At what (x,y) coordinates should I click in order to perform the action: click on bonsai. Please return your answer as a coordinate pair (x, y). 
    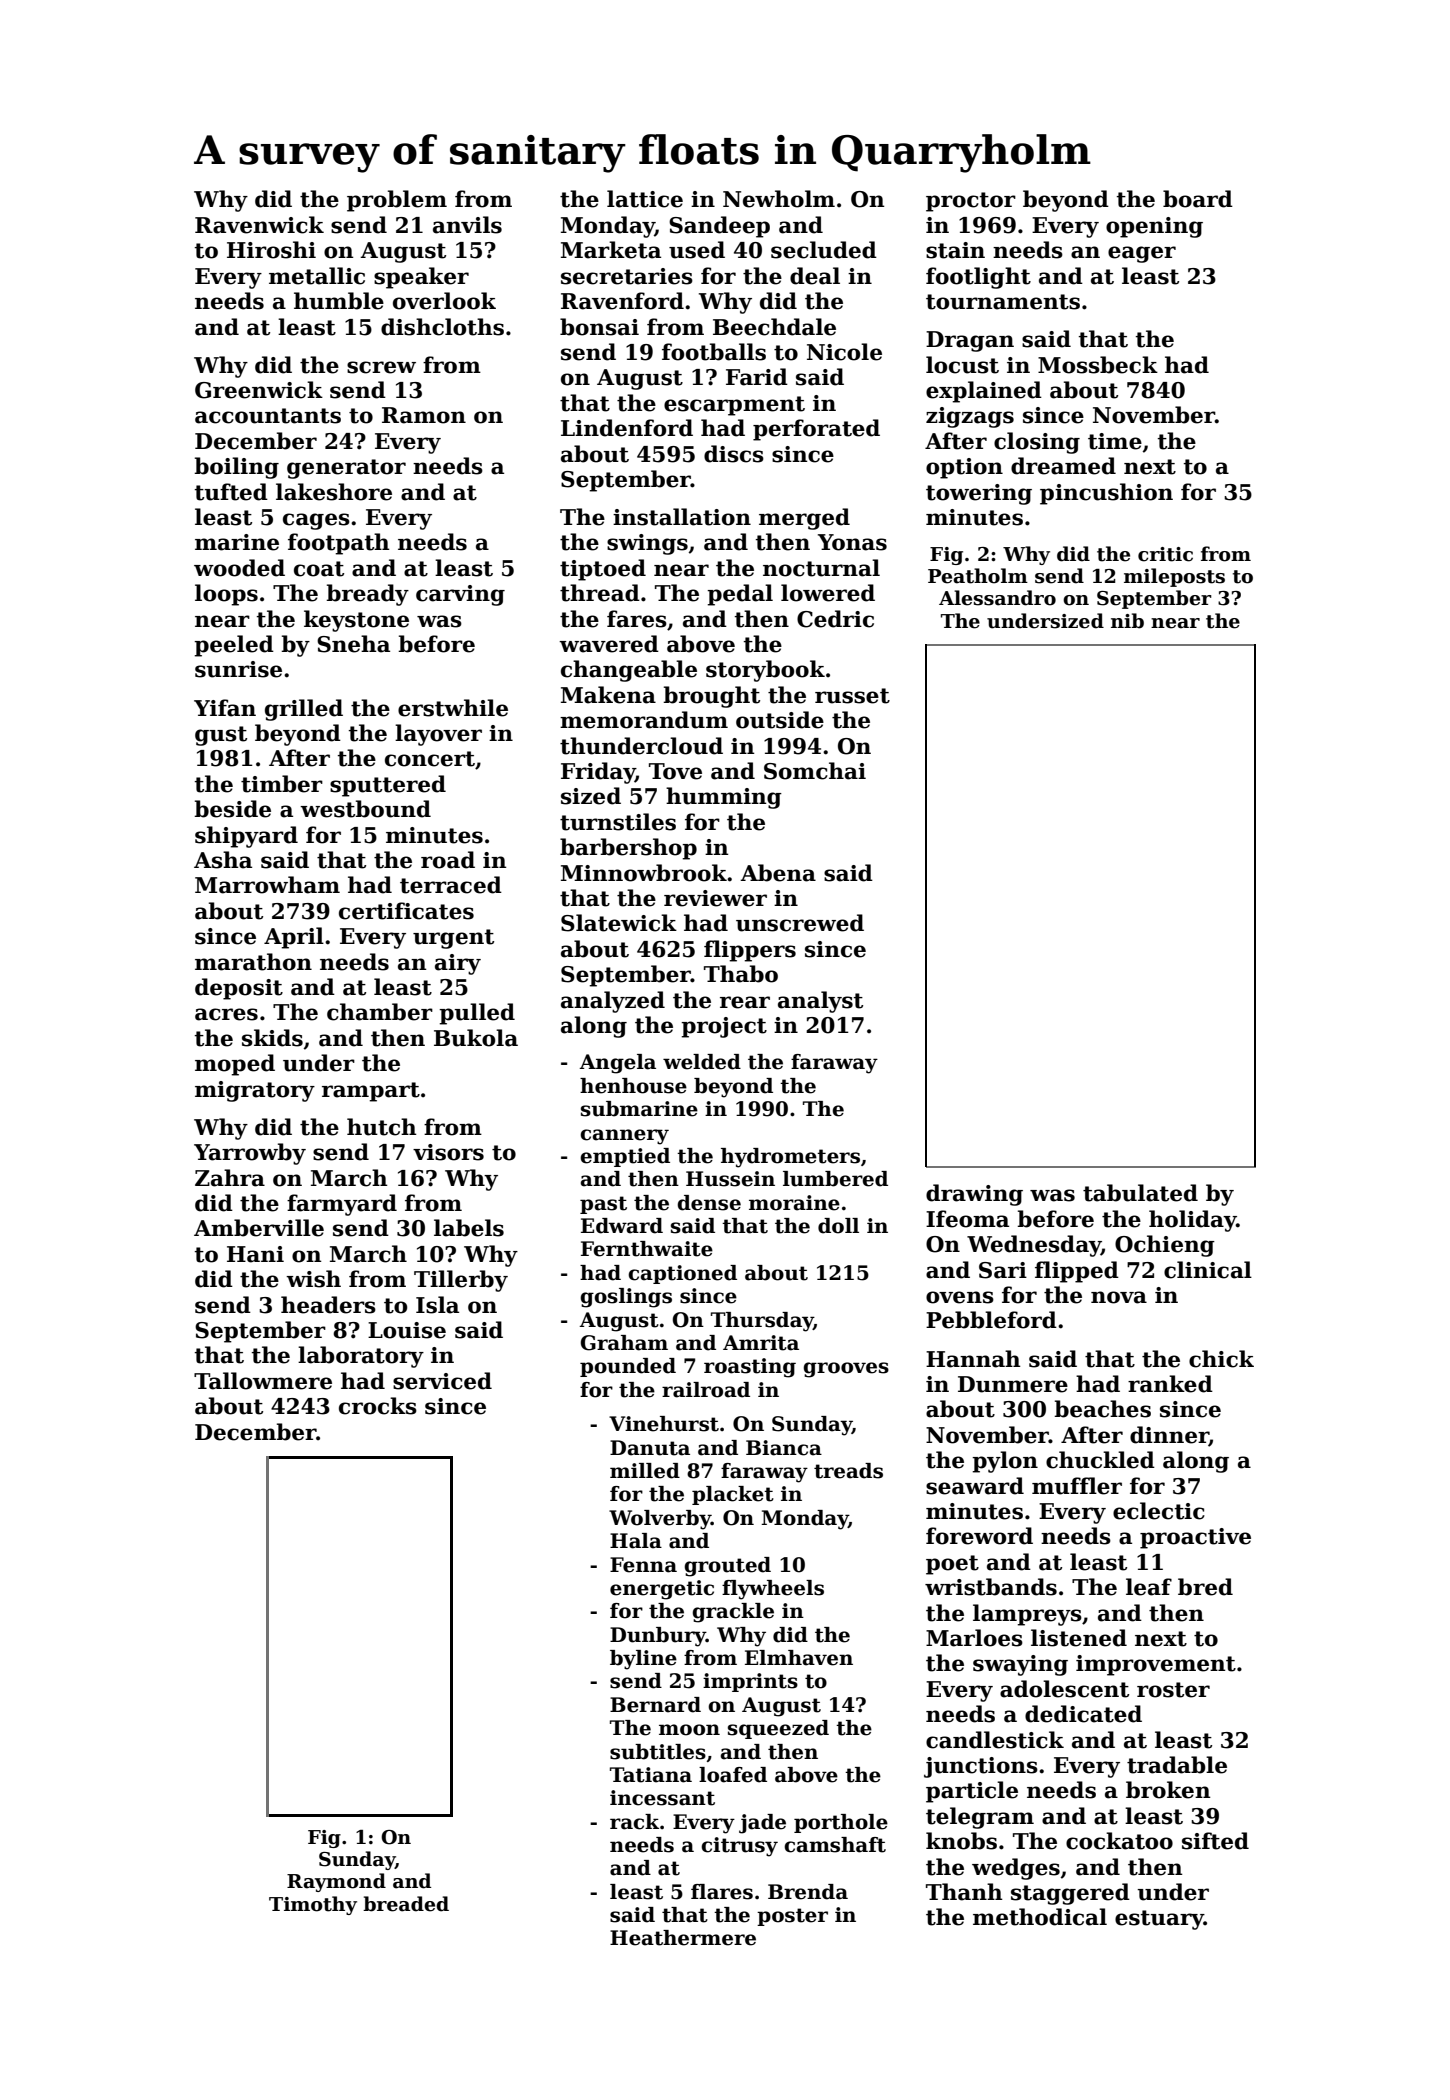
    Looking at the image, I should click on (599, 327).
